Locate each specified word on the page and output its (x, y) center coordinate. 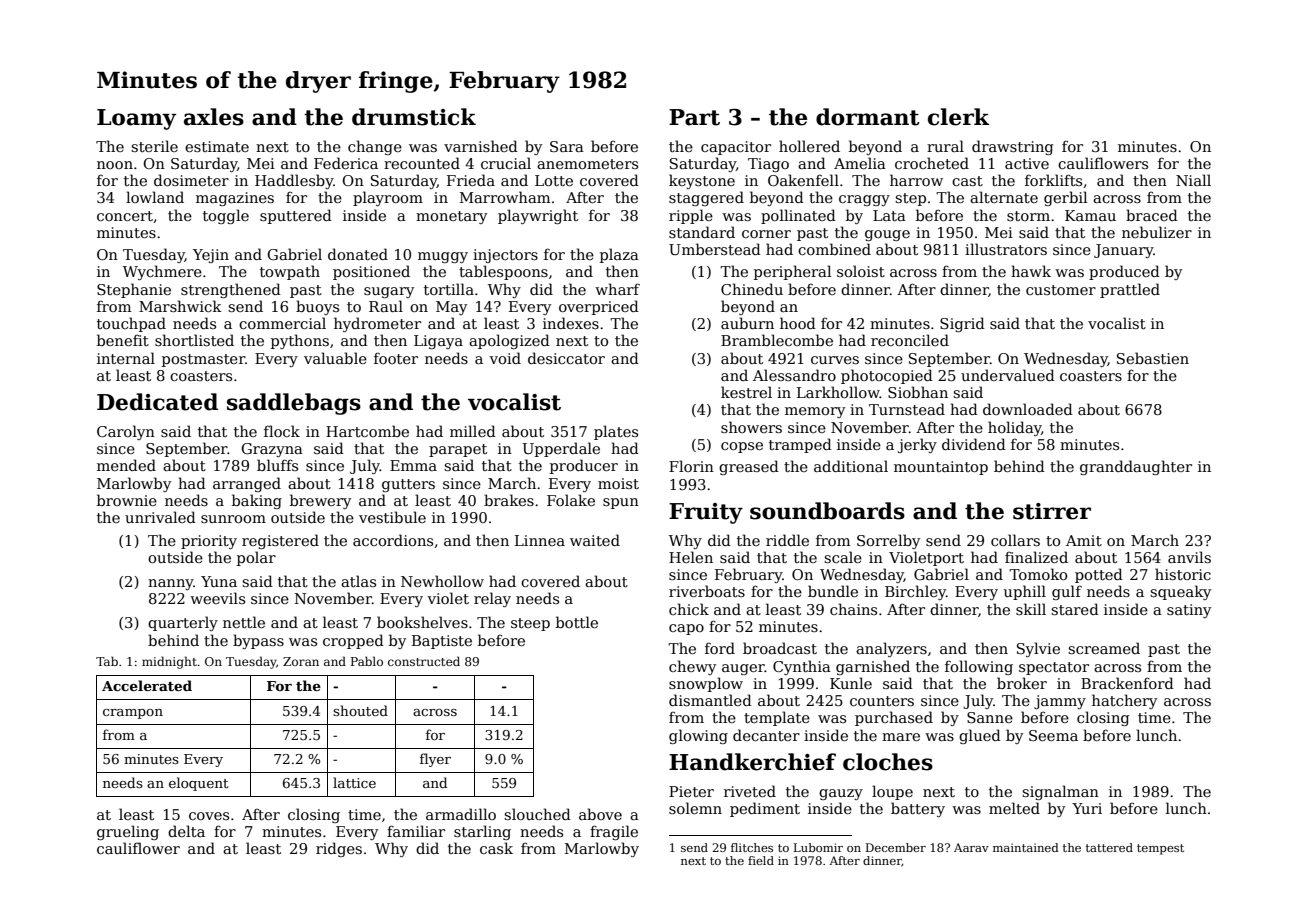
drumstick (414, 117)
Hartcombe (367, 431)
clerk (958, 117)
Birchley (915, 592)
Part (694, 117)
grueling (128, 832)
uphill (1025, 592)
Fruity (706, 513)
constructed (424, 661)
